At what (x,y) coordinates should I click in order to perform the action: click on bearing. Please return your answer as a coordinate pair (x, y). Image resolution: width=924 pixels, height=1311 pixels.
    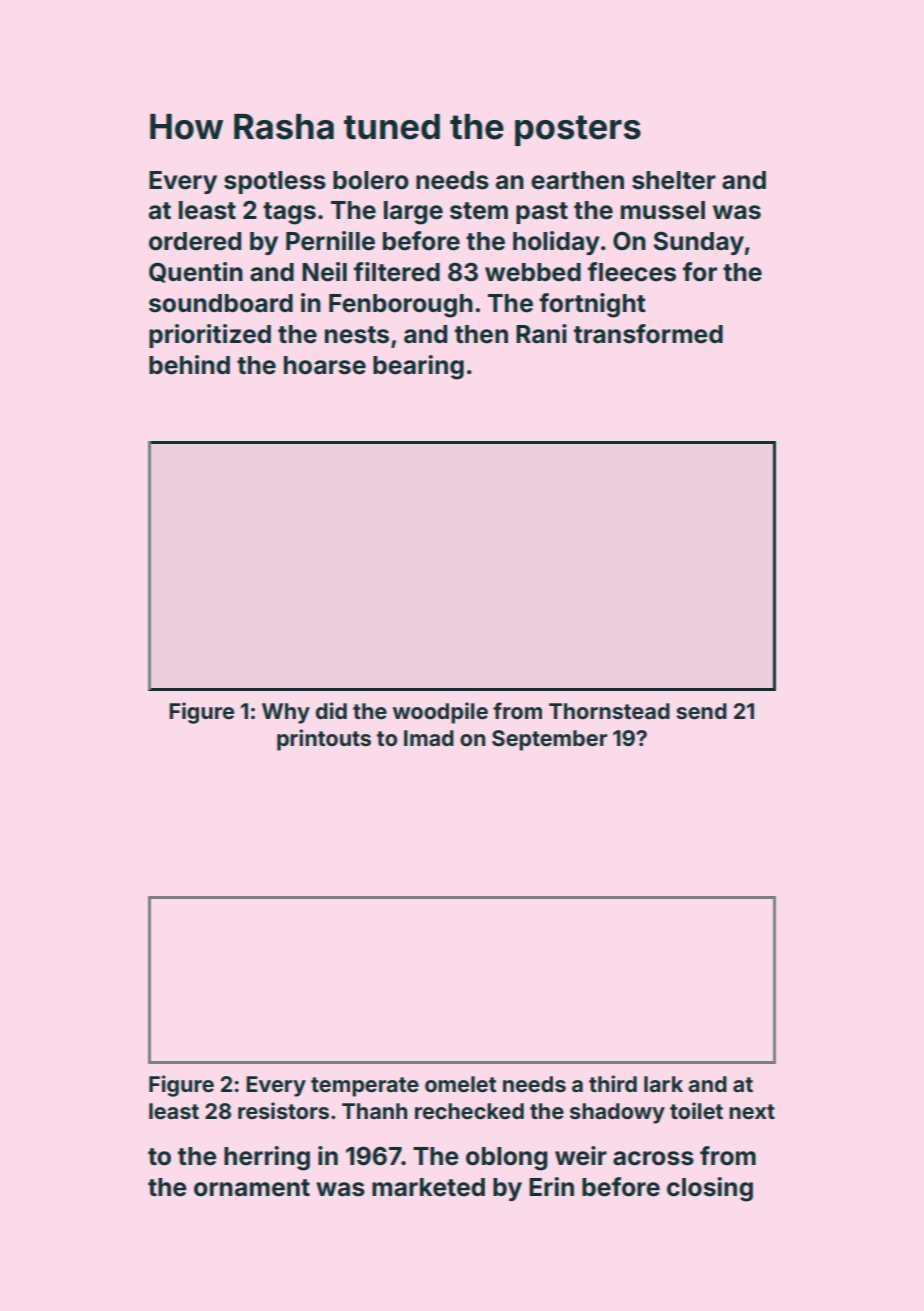
    Looking at the image, I should click on (418, 367).
